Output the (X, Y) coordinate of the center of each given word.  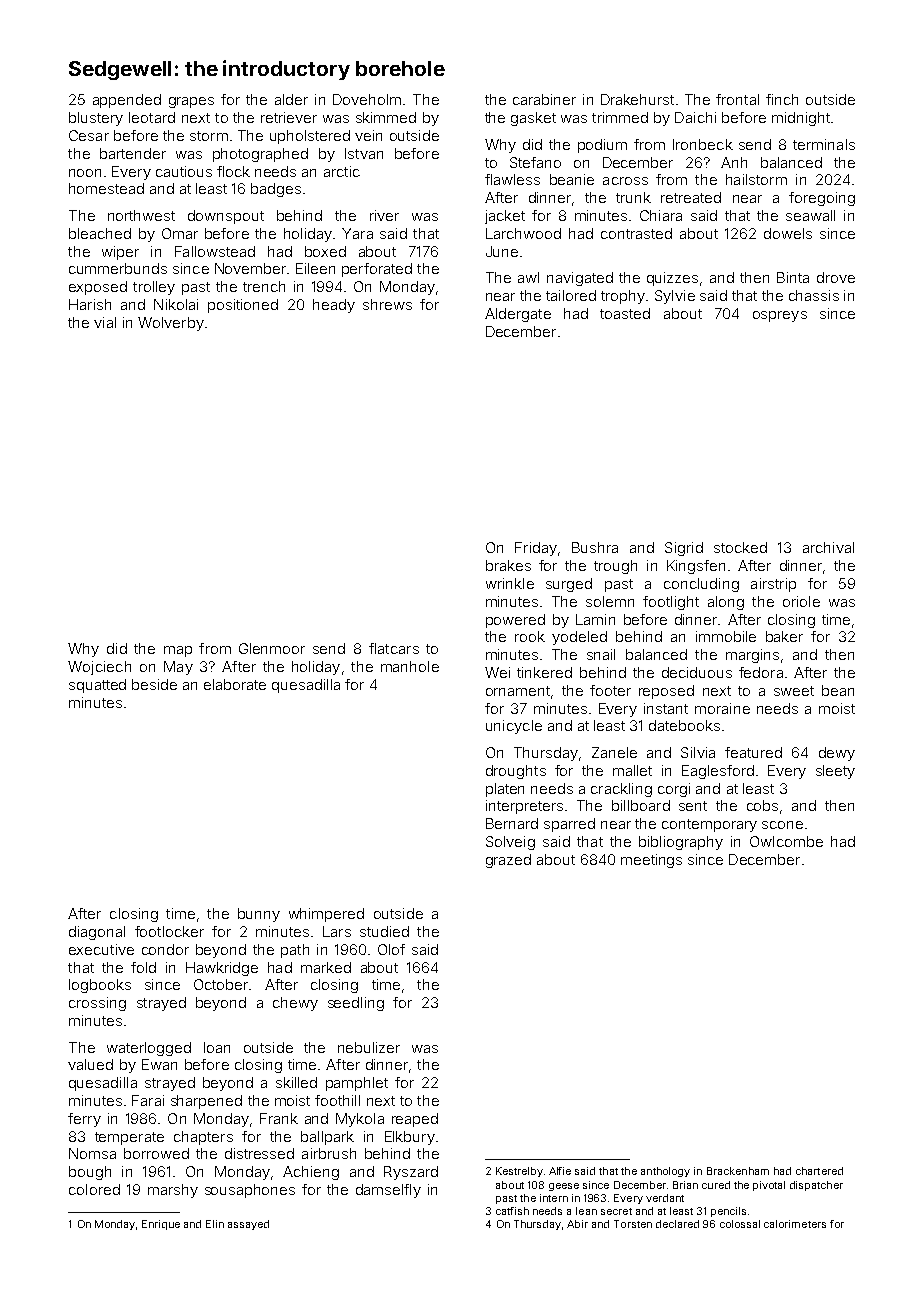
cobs (762, 805)
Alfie (560, 1171)
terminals (824, 144)
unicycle (514, 727)
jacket (505, 217)
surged (569, 585)
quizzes (672, 279)
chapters (203, 1138)
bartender (133, 153)
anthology (665, 1172)
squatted (97, 686)
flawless (512, 179)
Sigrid (684, 549)
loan (217, 1047)
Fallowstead (215, 251)
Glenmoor (272, 648)
